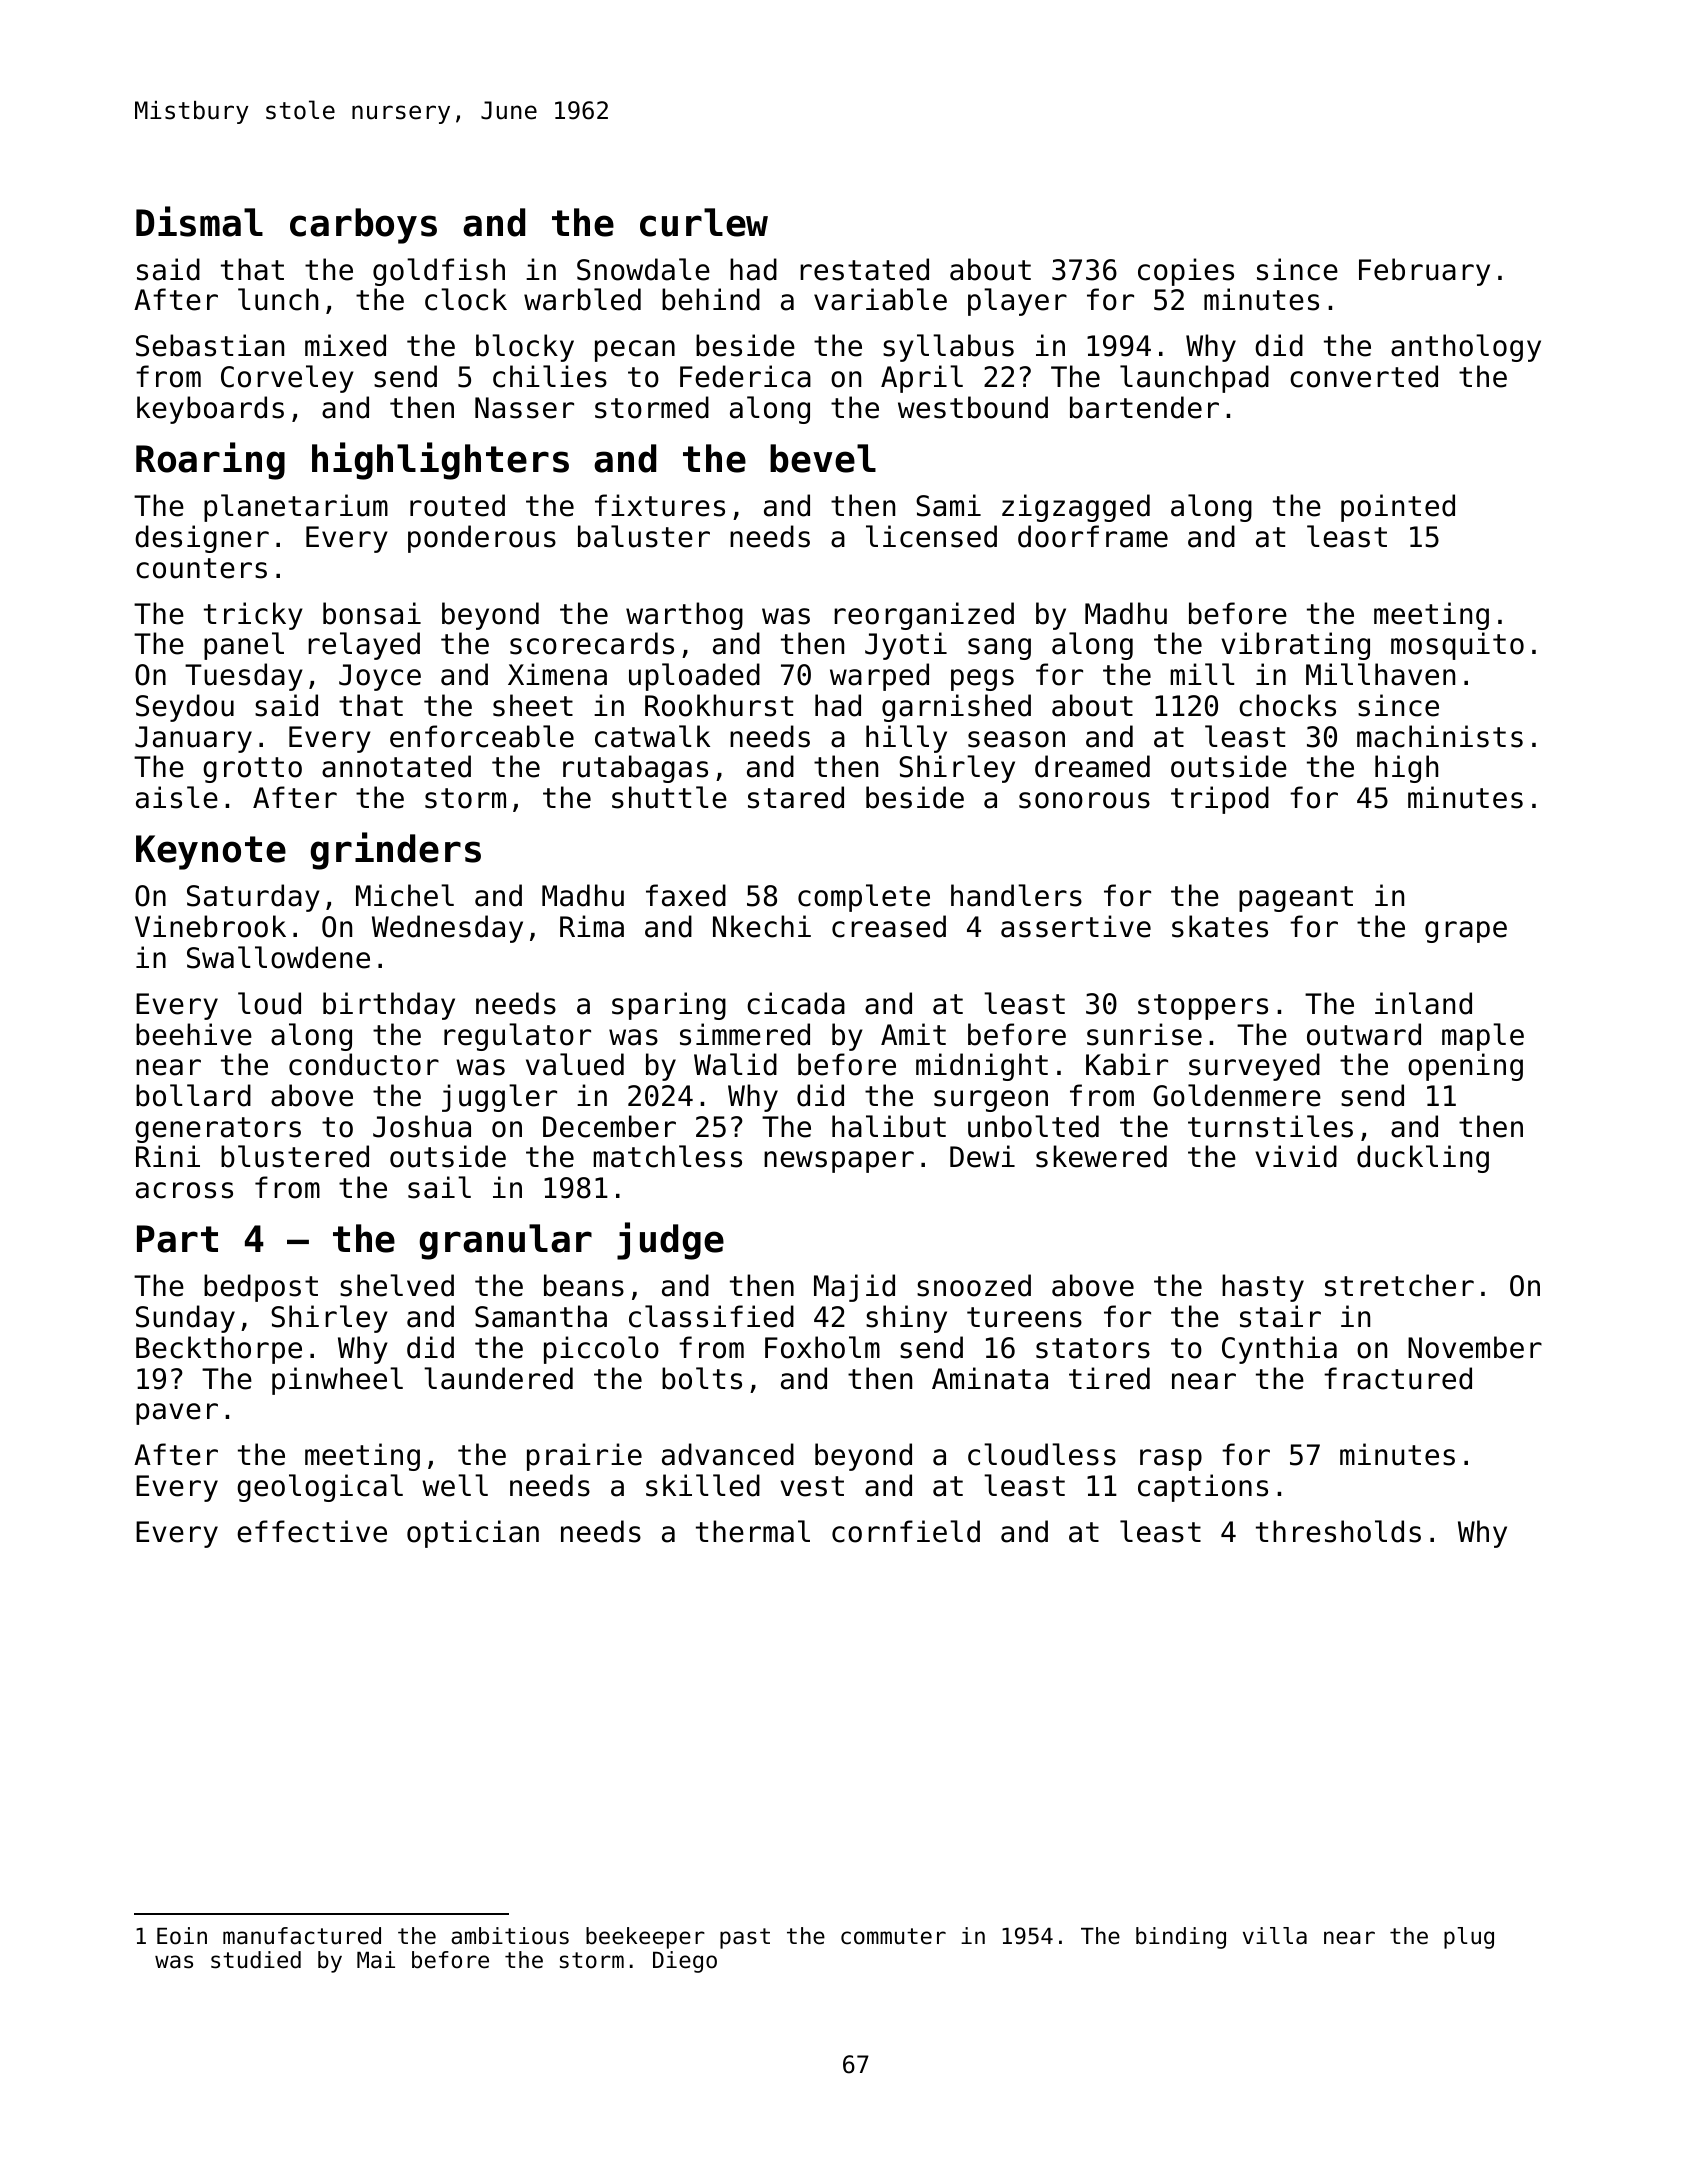 The height and width of the page is (2178, 1683). What do you see at coordinates (396, 766) in the page?
I see `annotated` at bounding box center [396, 766].
